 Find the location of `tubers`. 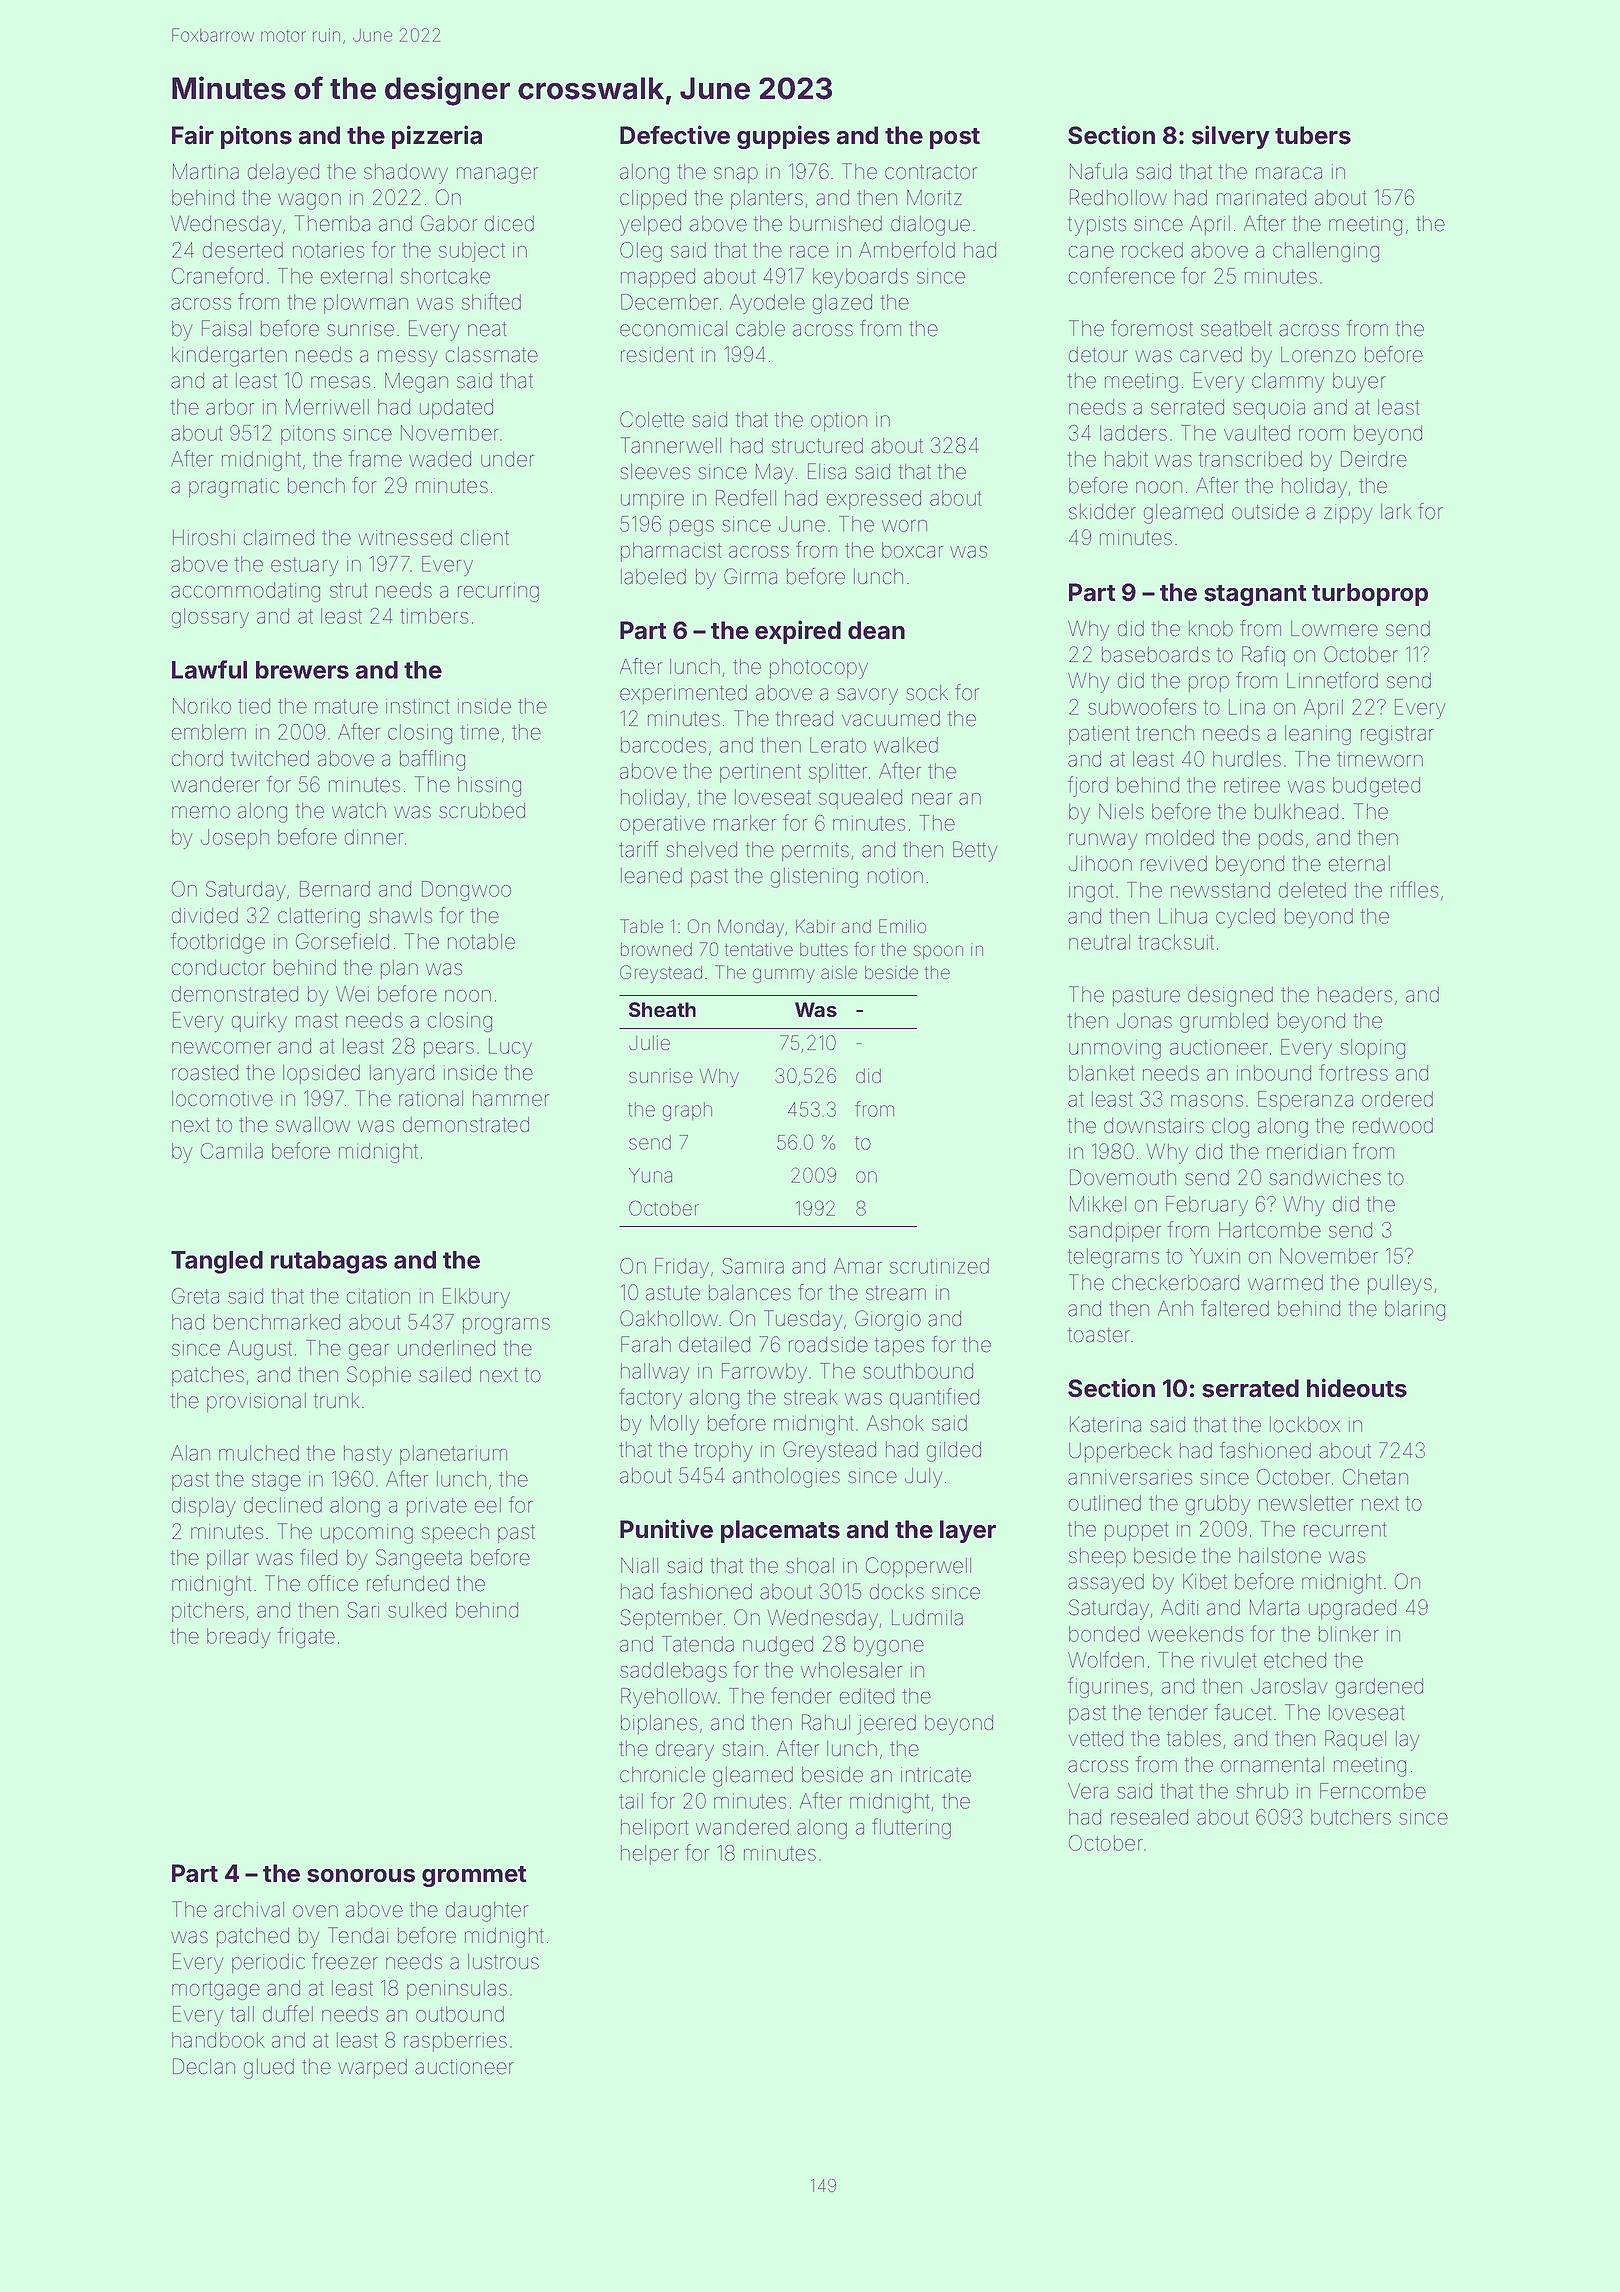

tubers is located at coordinates (1313, 135).
